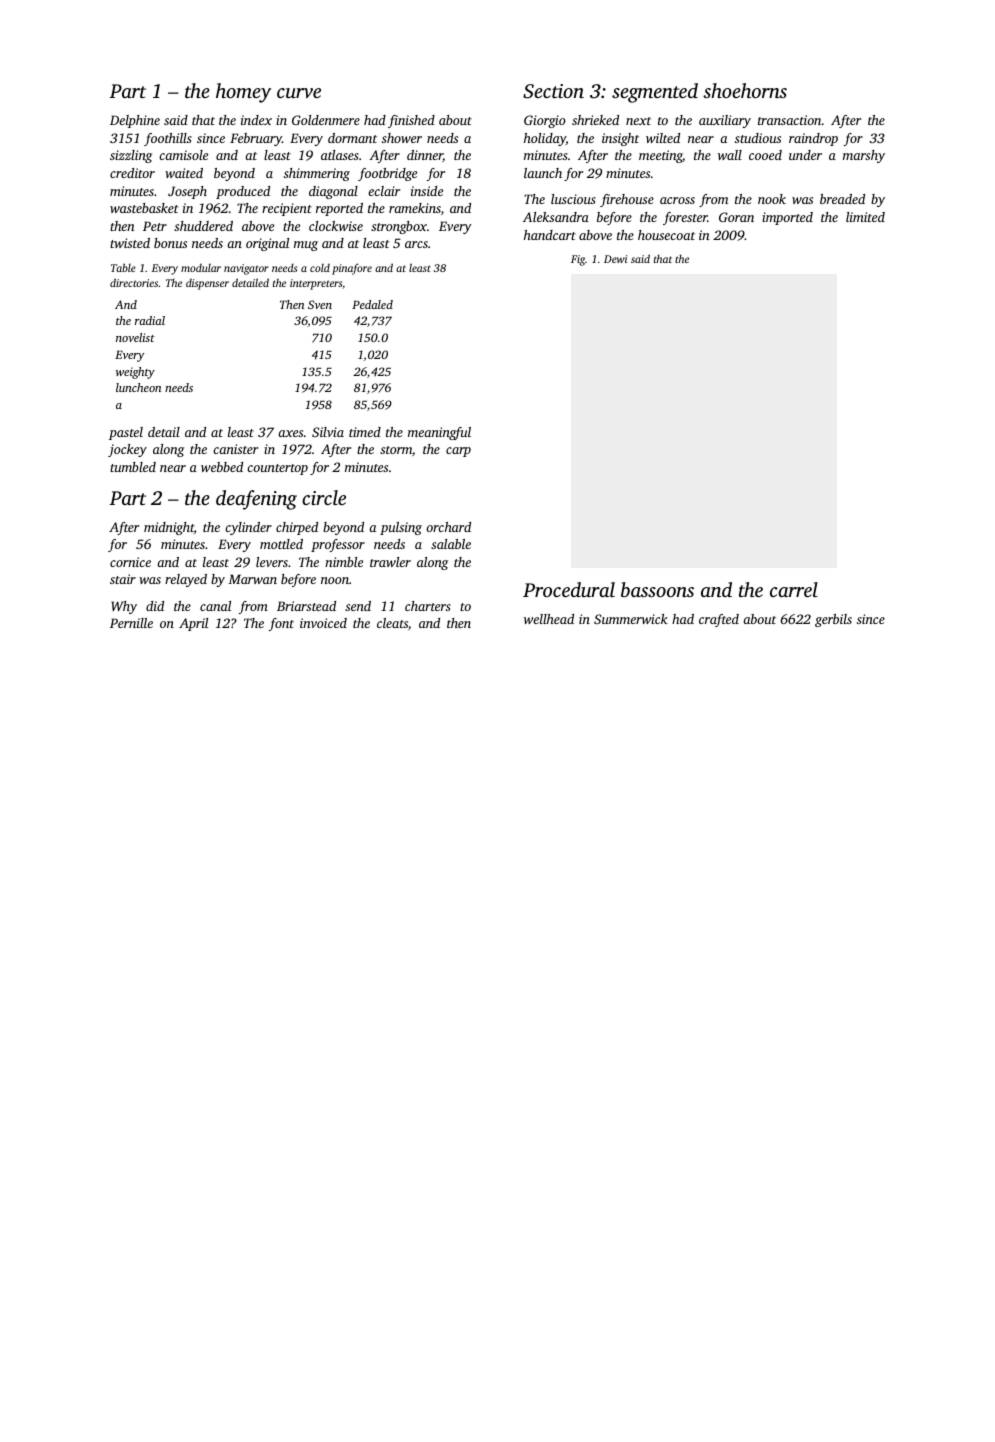 This screenshot has height=1442, width=995. What do you see at coordinates (616, 259) in the screenshot?
I see `Dewi` at bounding box center [616, 259].
